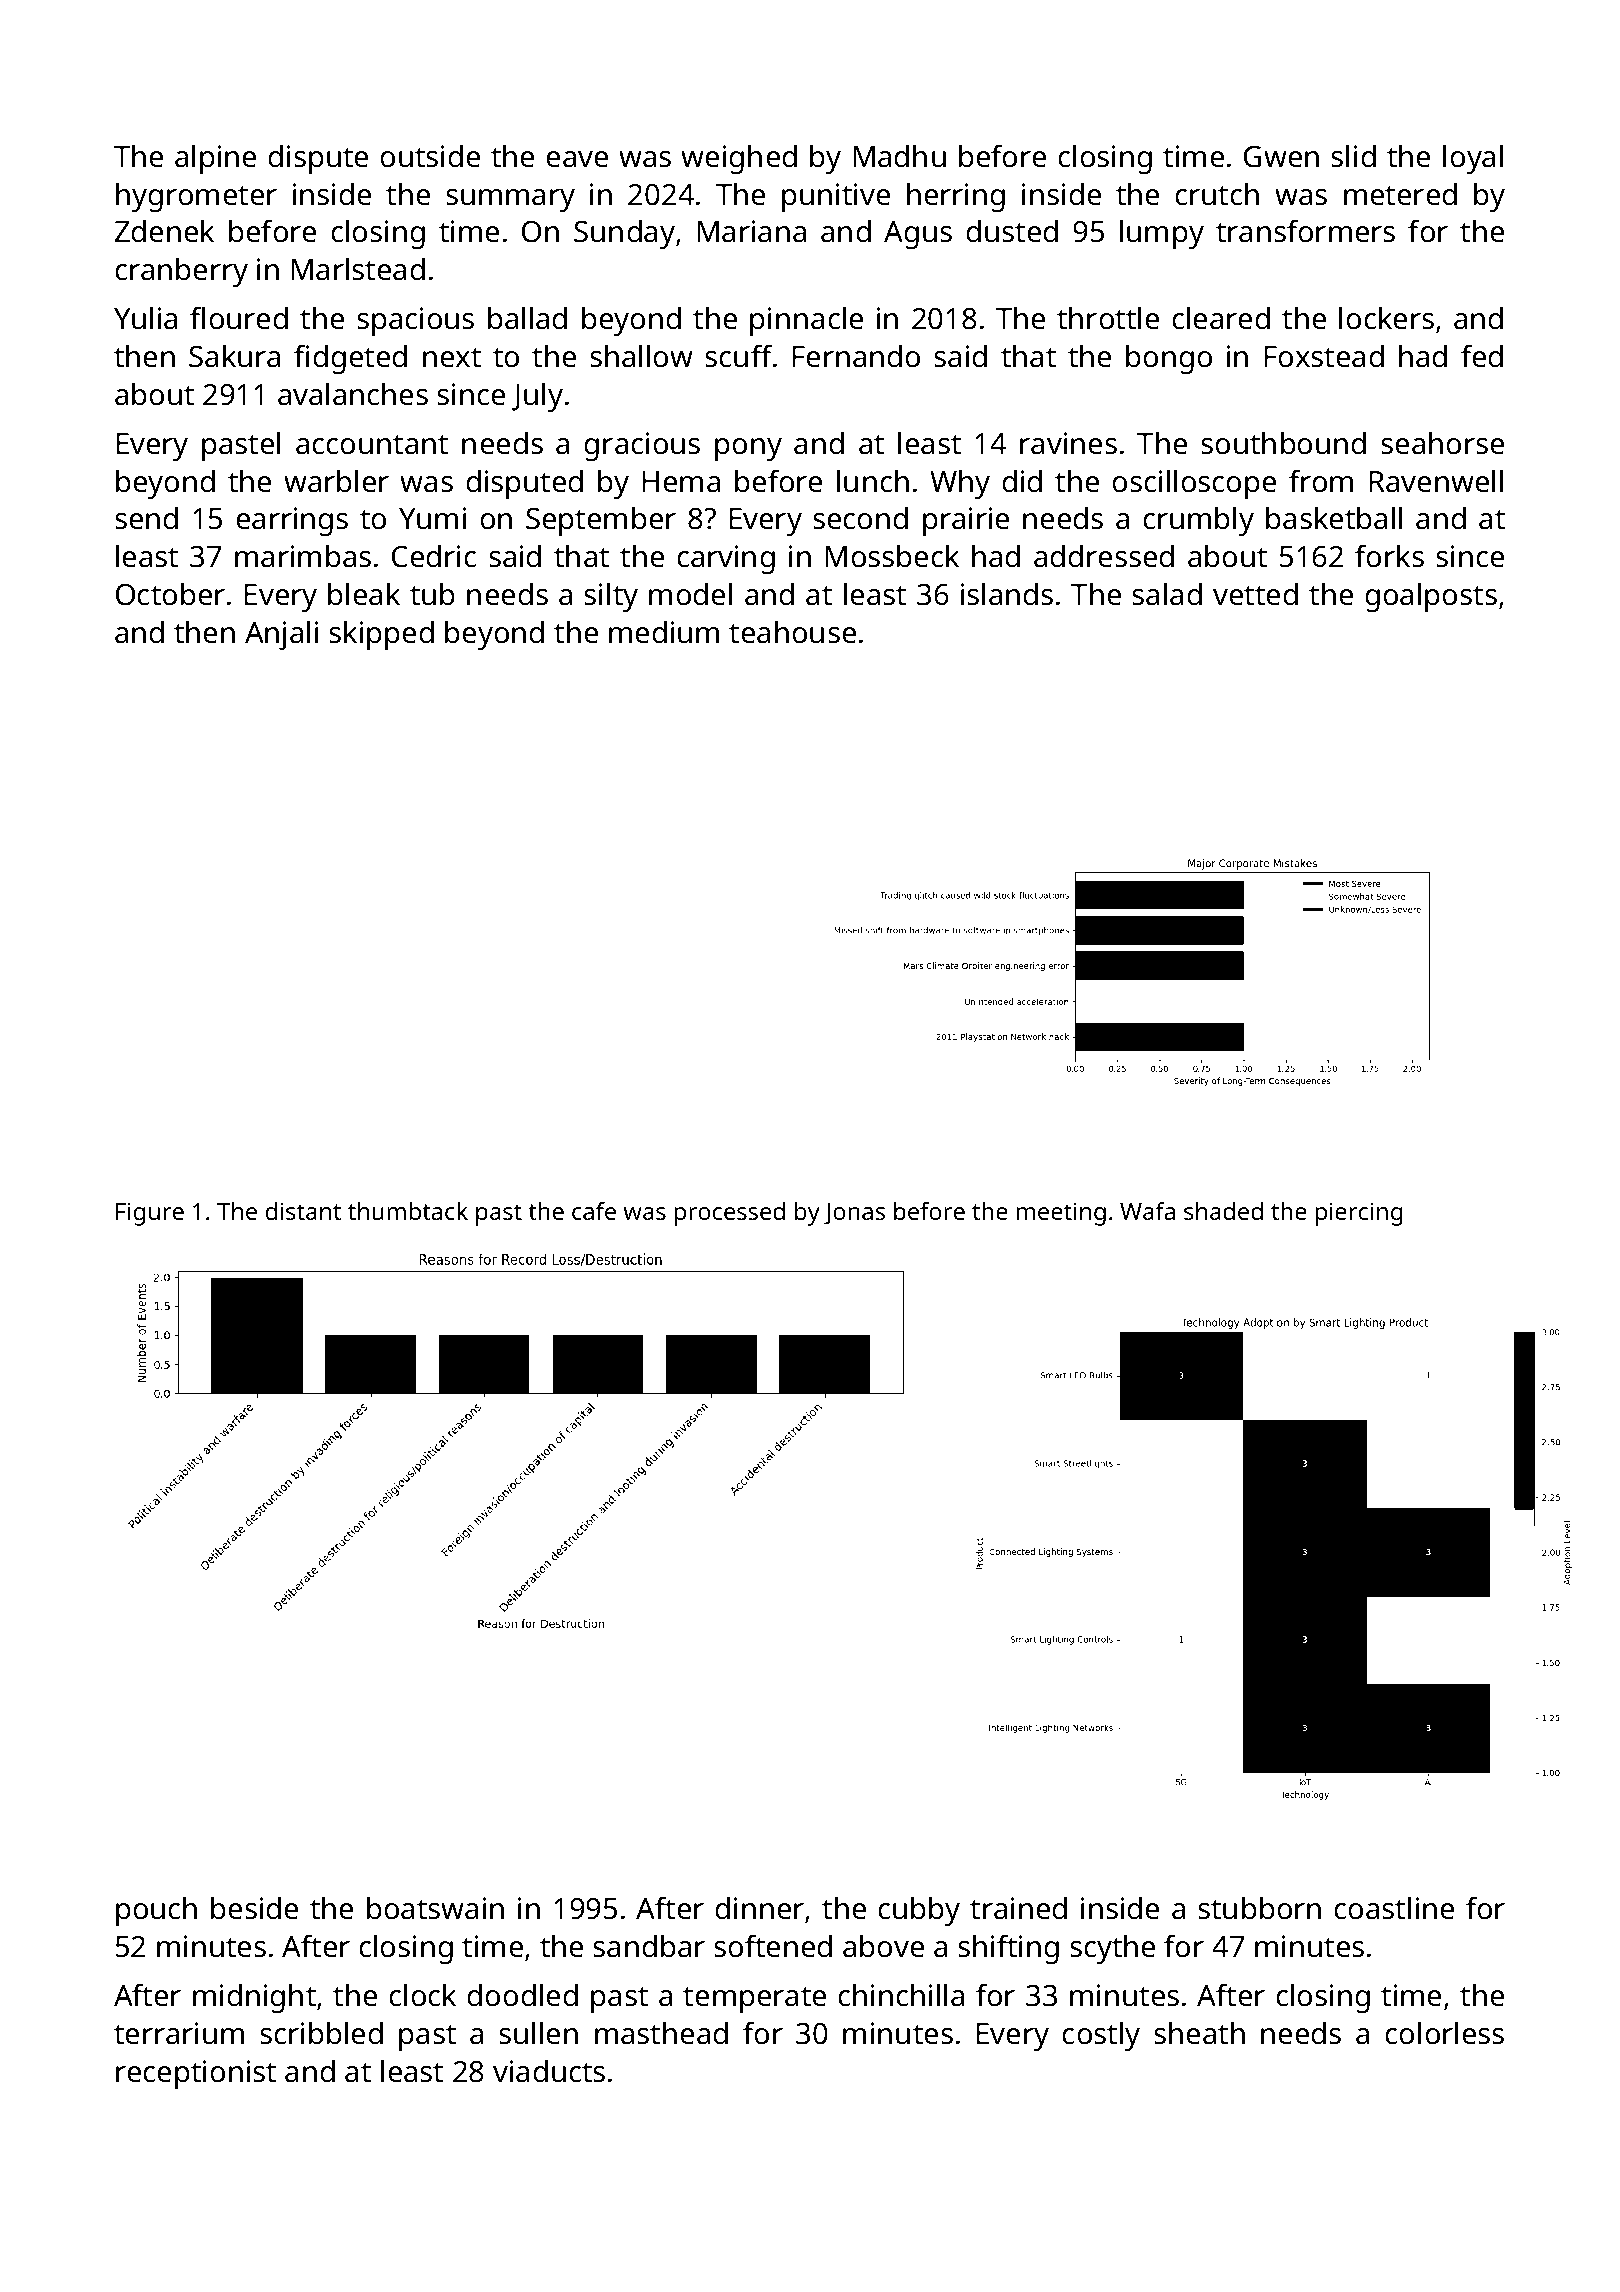  I want to click on piercing, so click(1359, 1214).
